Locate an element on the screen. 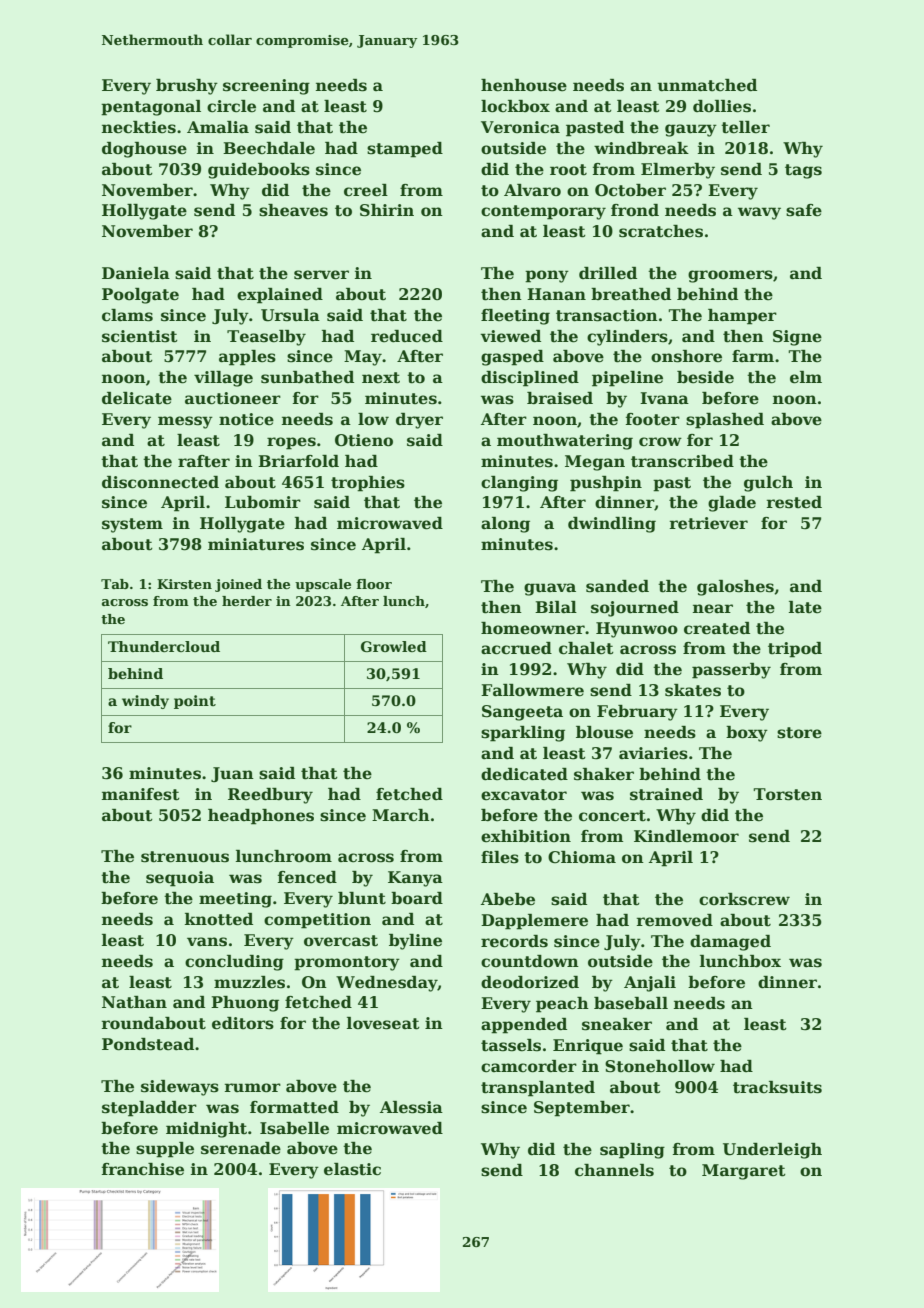 The height and width of the screenshot is (1308, 924). damaged is located at coordinates (730, 943).
